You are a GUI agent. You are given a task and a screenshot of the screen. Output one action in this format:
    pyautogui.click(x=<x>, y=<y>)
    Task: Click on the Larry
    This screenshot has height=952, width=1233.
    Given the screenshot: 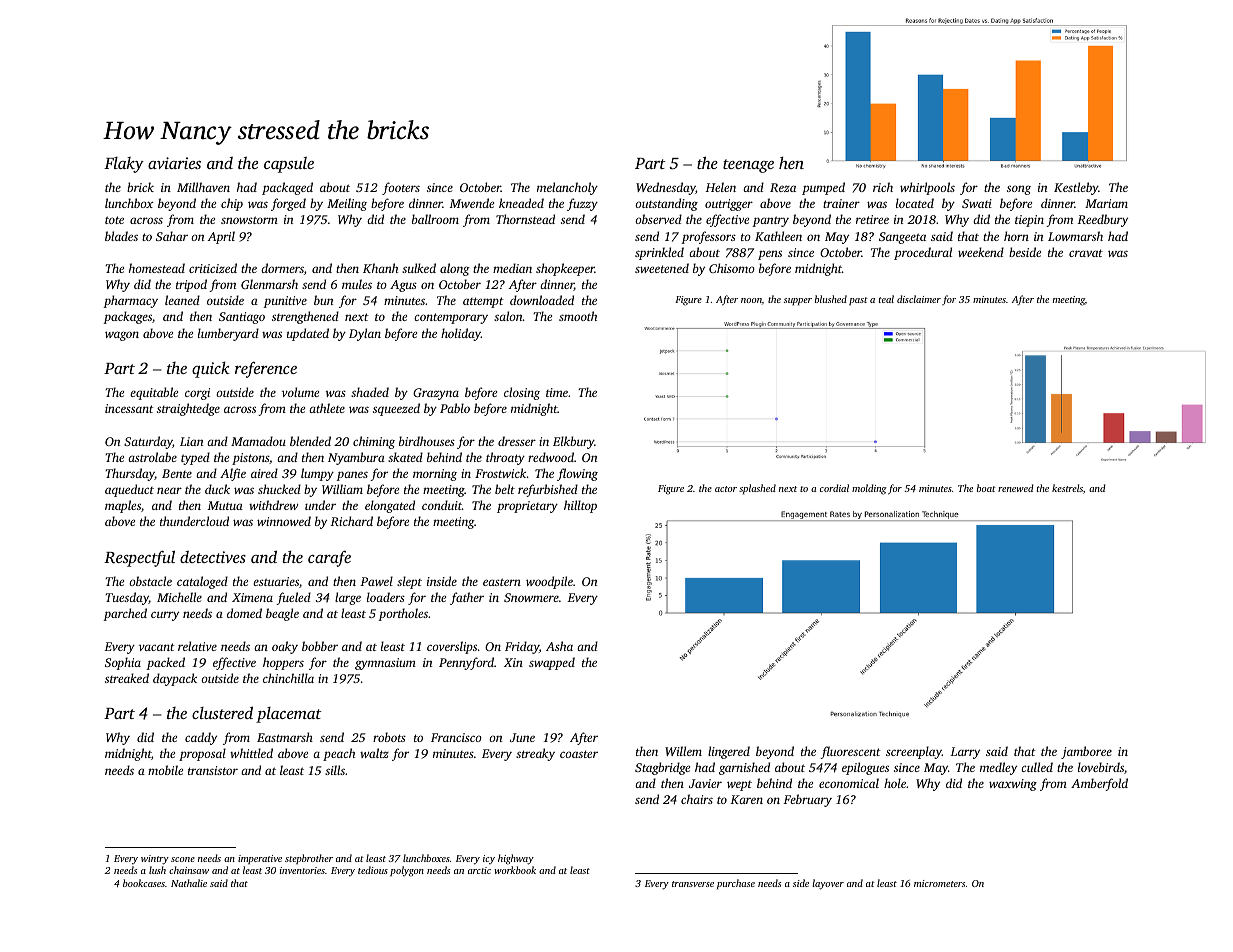 What is the action you would take?
    pyautogui.click(x=965, y=753)
